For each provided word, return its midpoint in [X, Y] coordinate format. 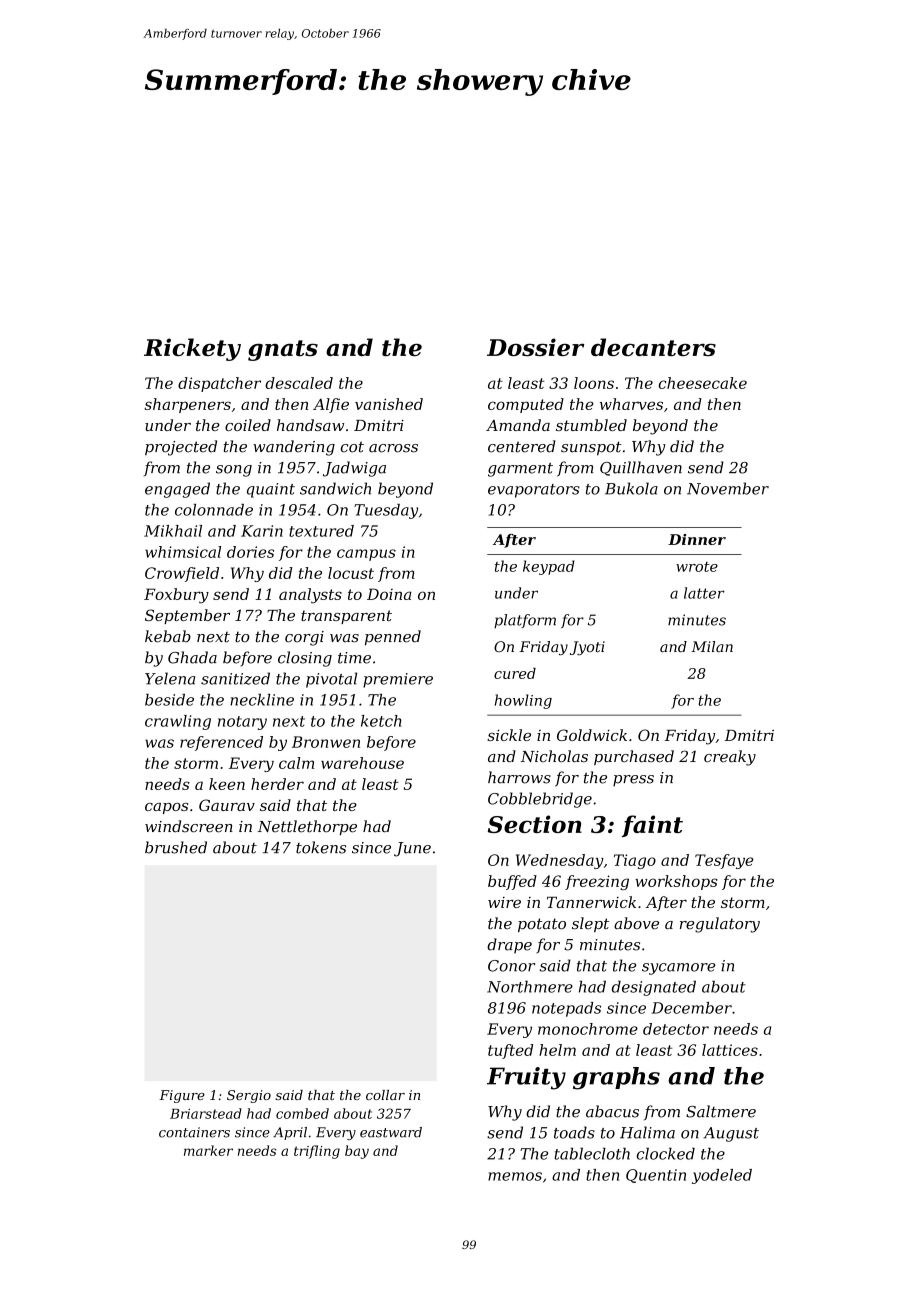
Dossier [535, 347]
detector [676, 1029]
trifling [317, 1152]
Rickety [192, 349]
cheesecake [702, 383]
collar [385, 1095]
